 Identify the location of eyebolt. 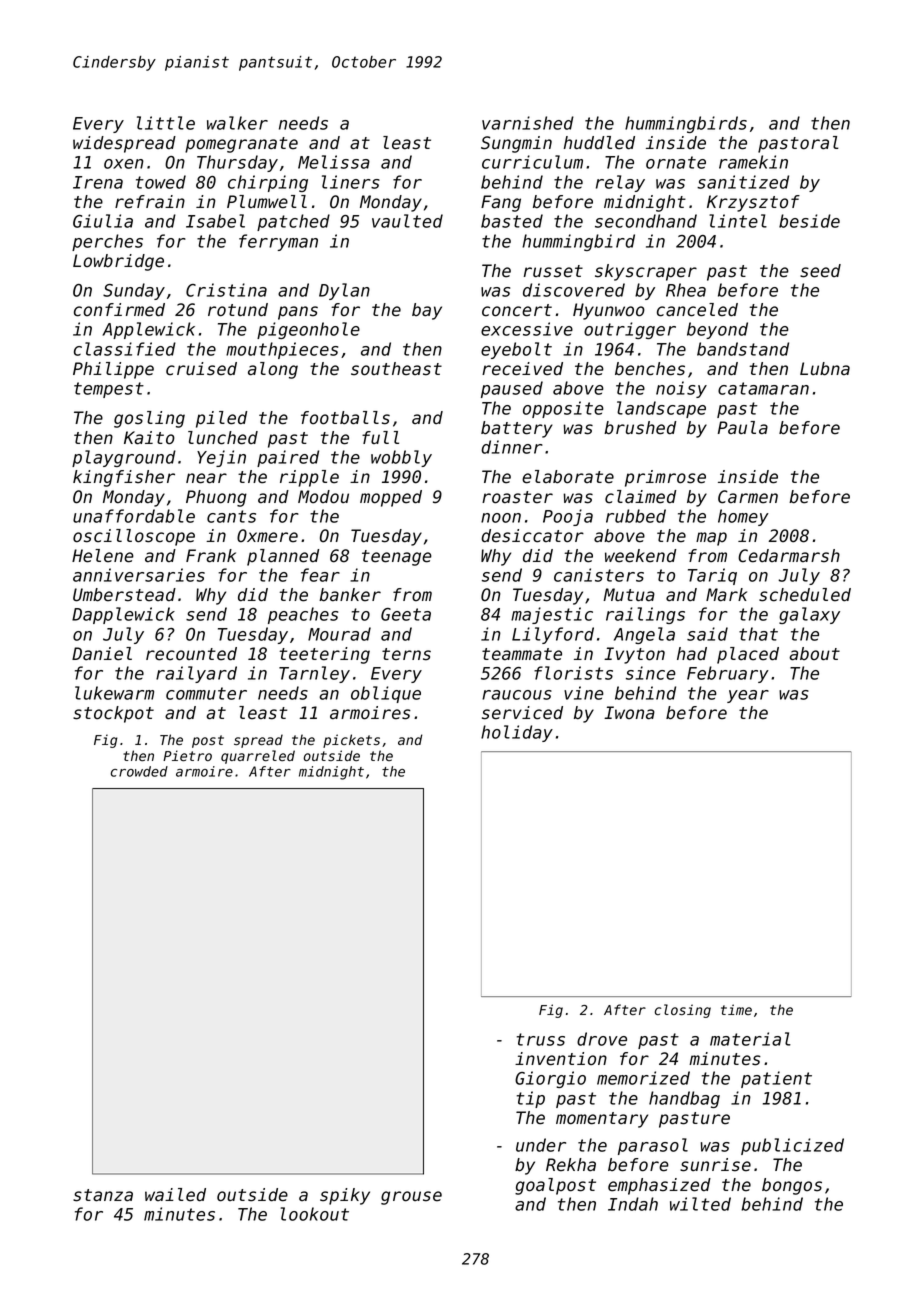
(516, 350).
